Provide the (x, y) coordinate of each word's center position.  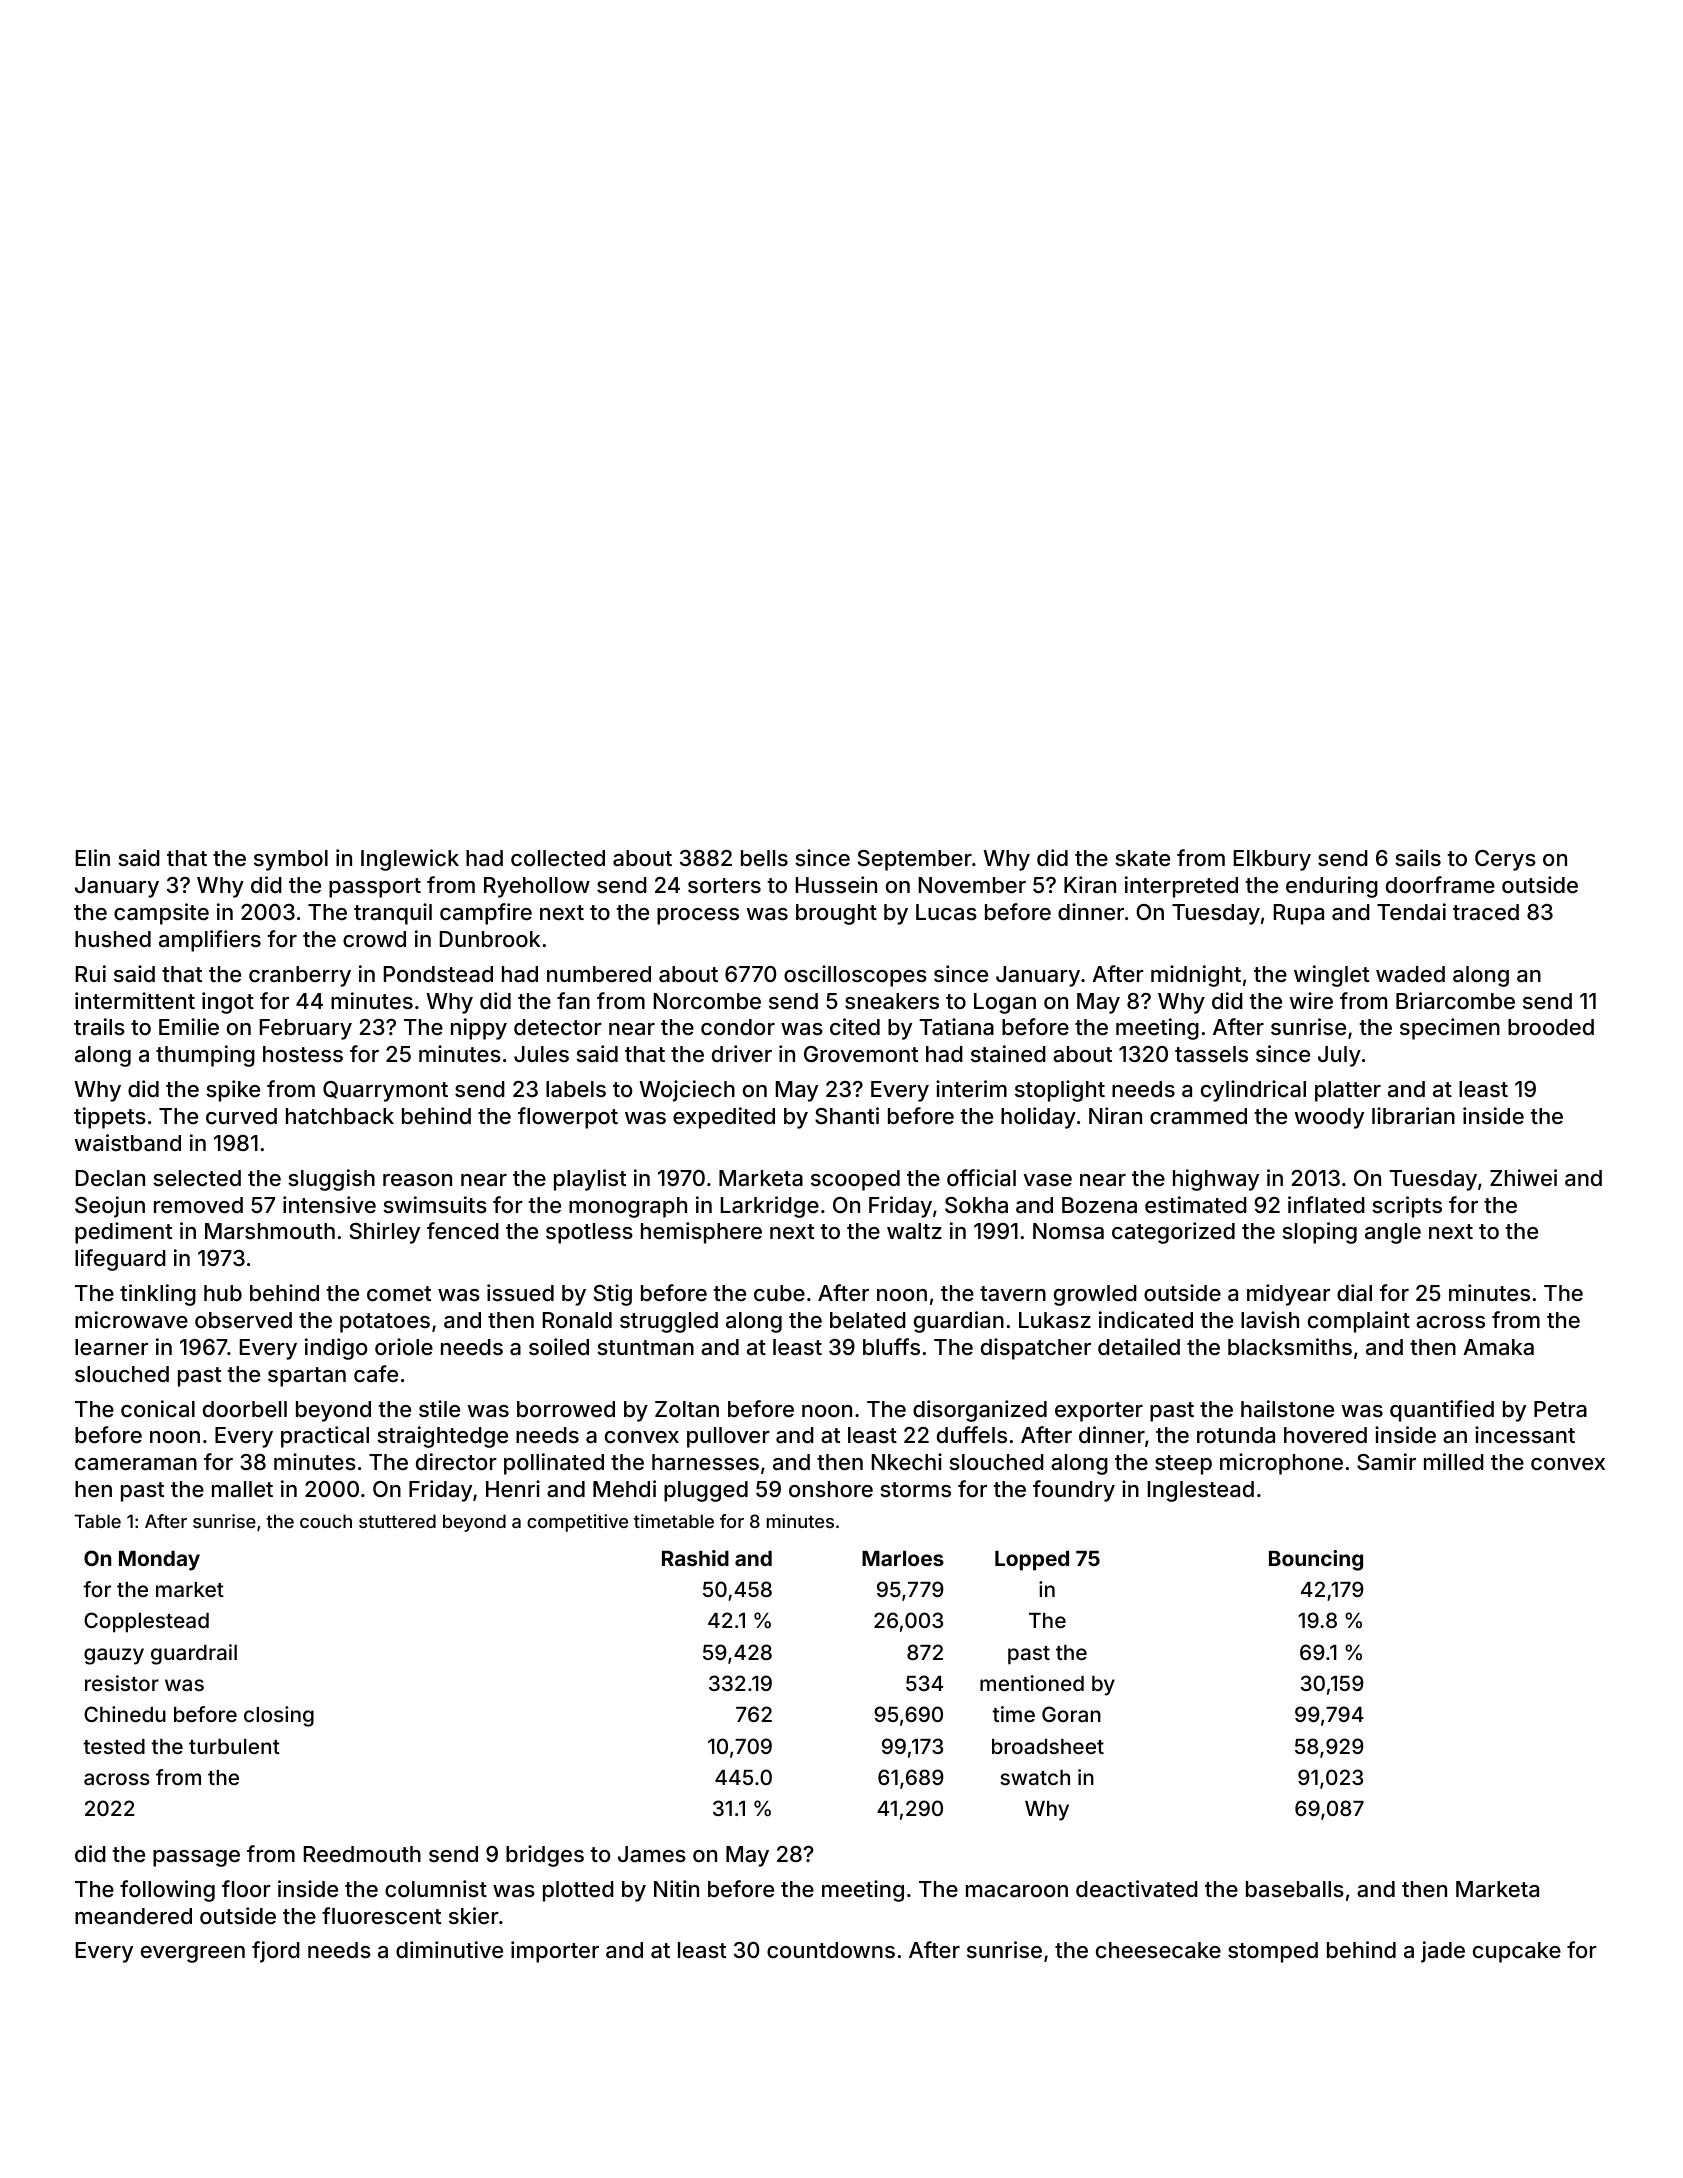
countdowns (831, 1950)
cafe (376, 1373)
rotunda (1236, 1435)
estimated (1196, 1205)
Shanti (847, 1116)
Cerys (1505, 860)
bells (764, 858)
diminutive (449, 1949)
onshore (831, 1489)
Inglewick (410, 860)
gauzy (114, 1656)
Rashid (695, 1558)
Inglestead (1201, 1491)
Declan (110, 1178)
